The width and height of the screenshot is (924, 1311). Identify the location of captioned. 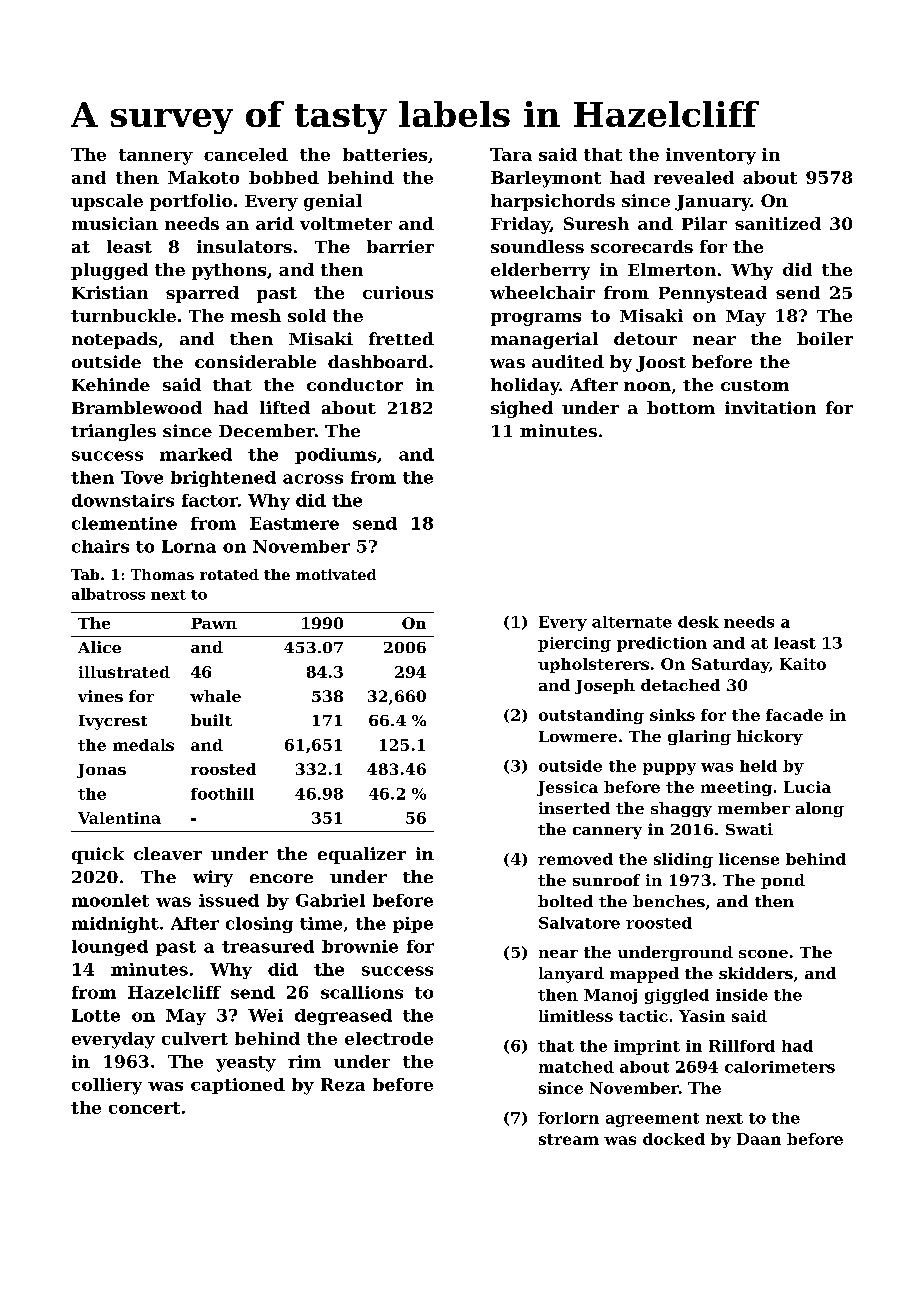
(238, 1086).
